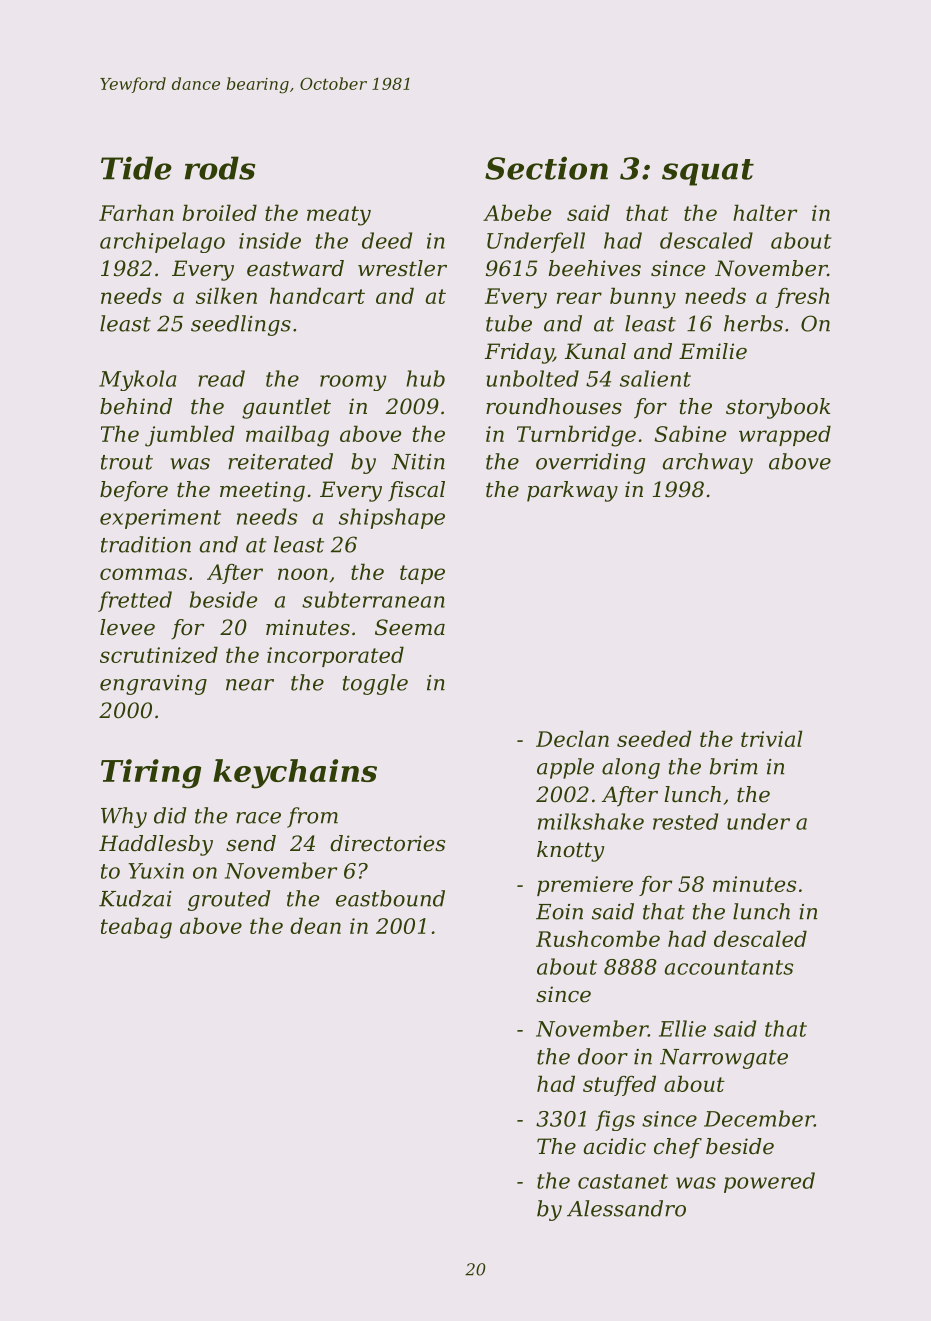  What do you see at coordinates (375, 684) in the screenshot?
I see `toggle` at bounding box center [375, 684].
